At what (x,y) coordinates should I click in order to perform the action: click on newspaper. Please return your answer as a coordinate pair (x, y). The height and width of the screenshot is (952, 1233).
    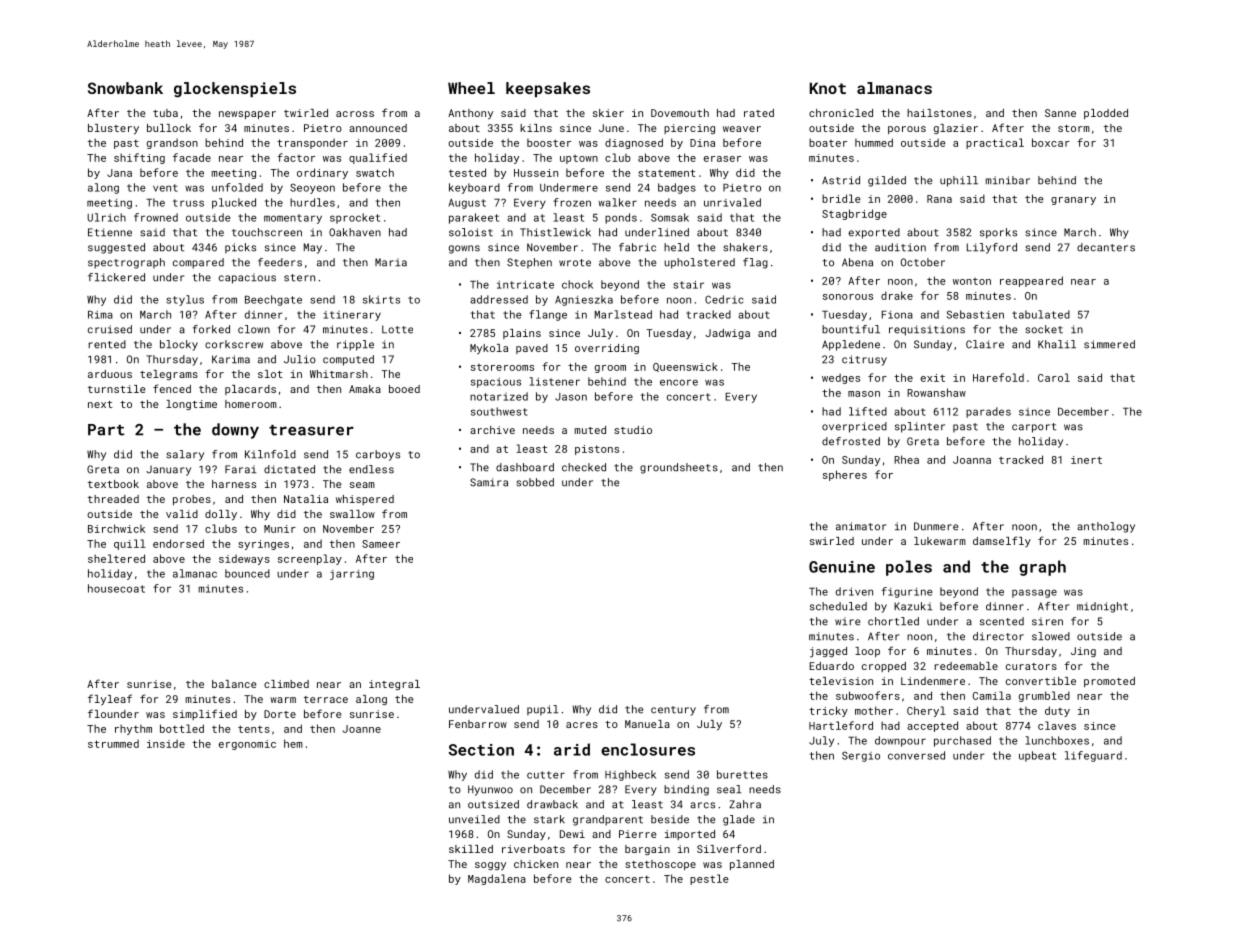
    Looking at the image, I should click on (247, 115).
